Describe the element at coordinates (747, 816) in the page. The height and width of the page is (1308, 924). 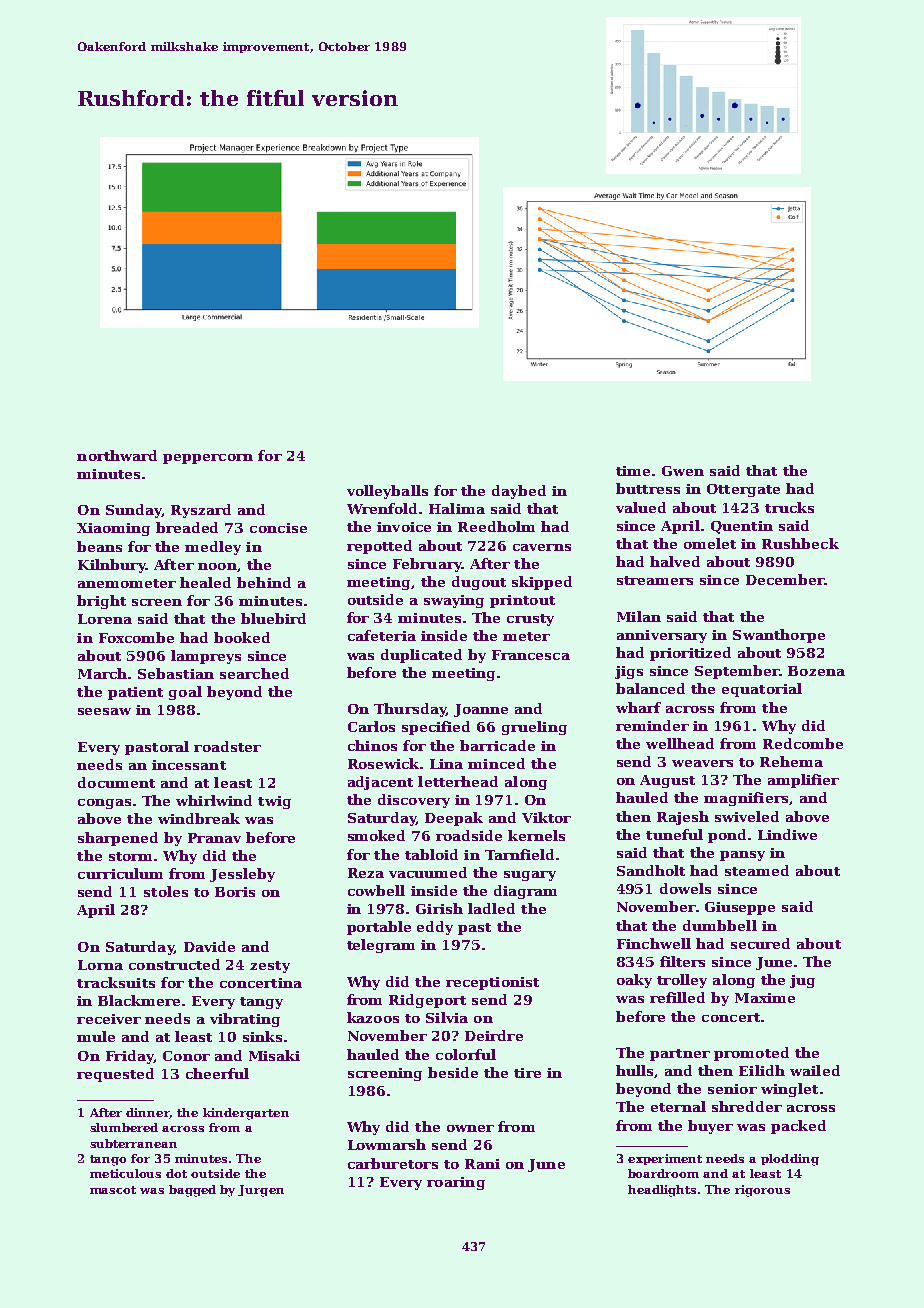
I see `swiveled` at that location.
